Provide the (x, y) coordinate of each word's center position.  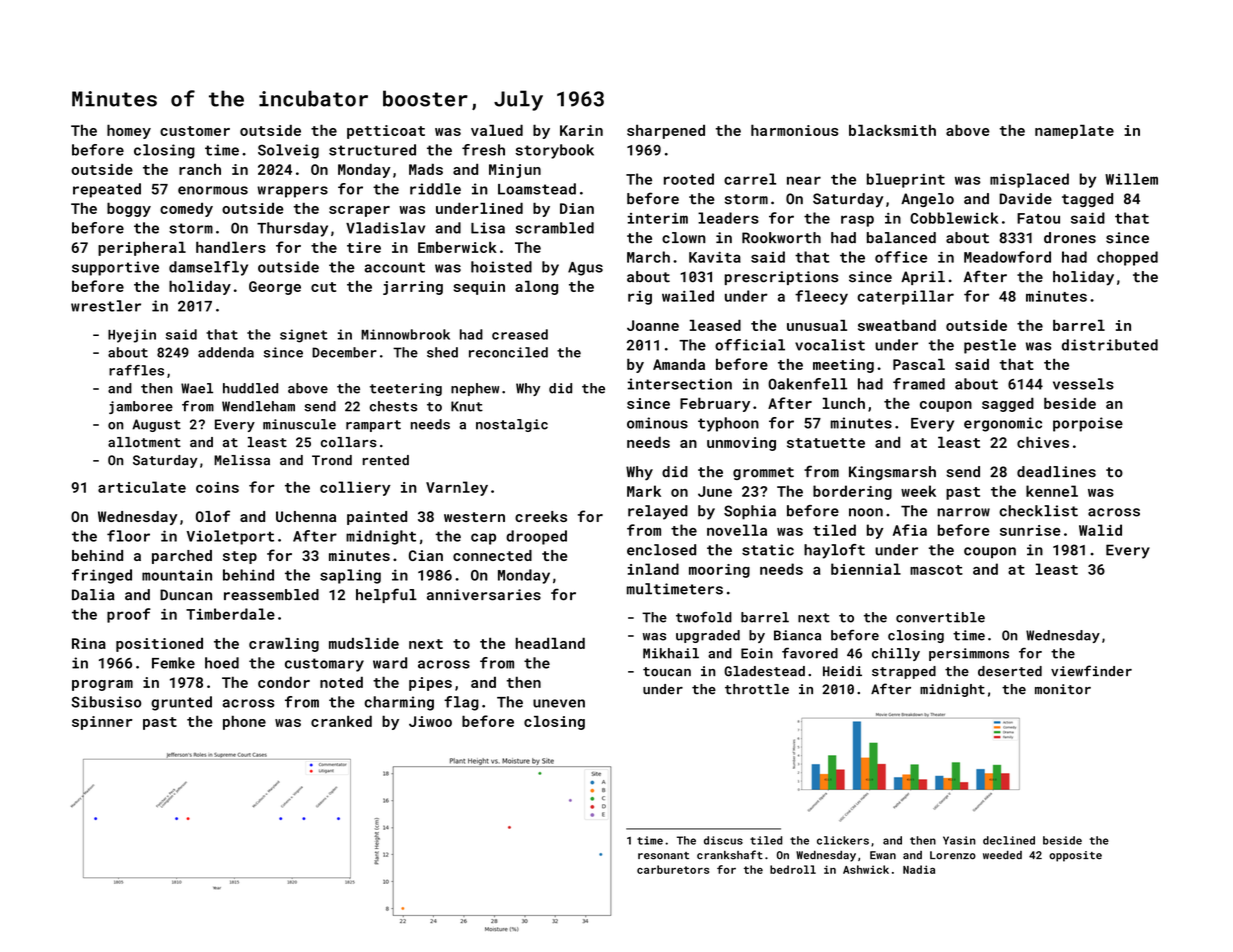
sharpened (666, 132)
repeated (107, 190)
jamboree (141, 407)
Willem (1131, 179)
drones (1070, 238)
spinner (102, 723)
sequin (479, 288)
